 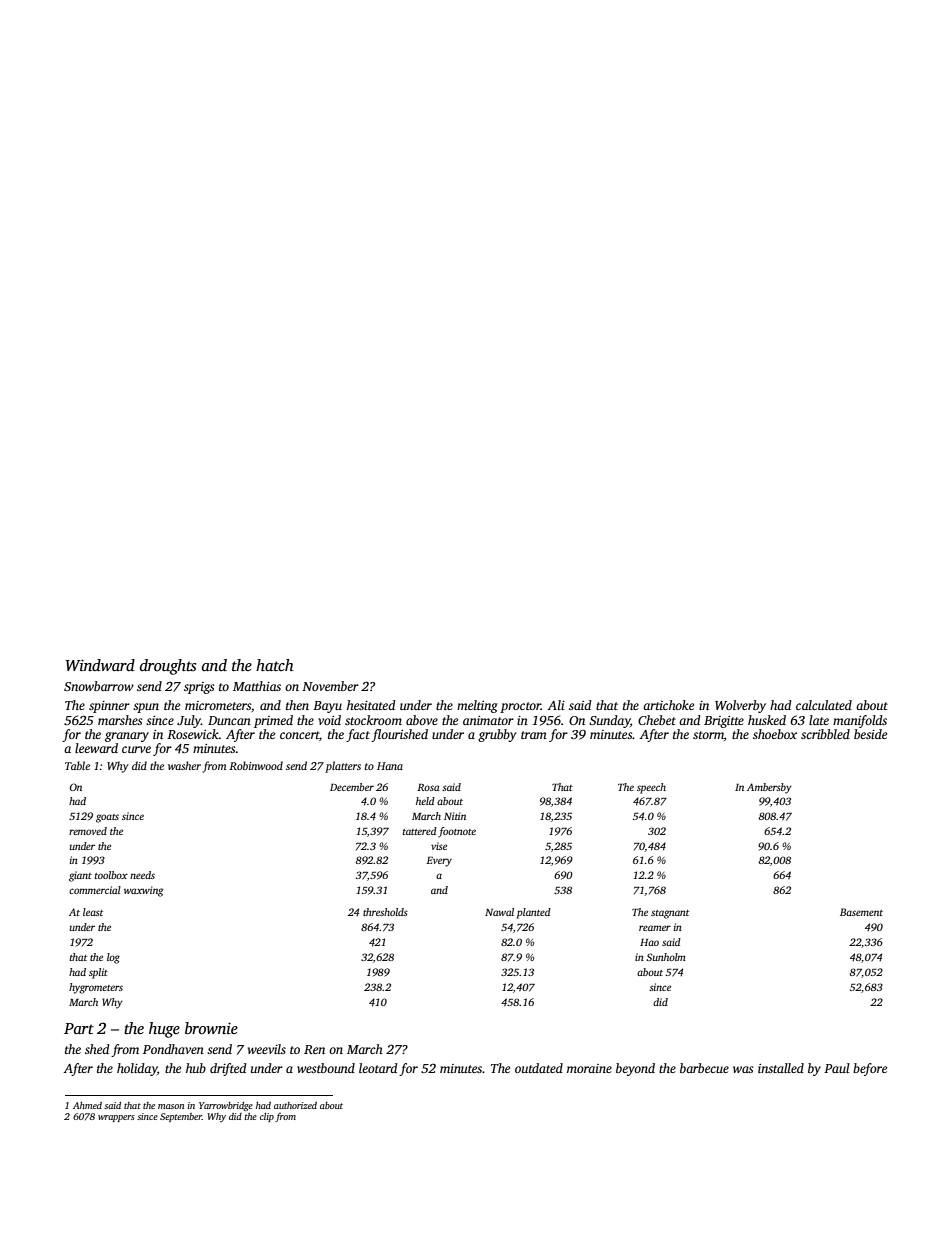 What do you see at coordinates (326, 1068) in the page?
I see `westbound` at bounding box center [326, 1068].
